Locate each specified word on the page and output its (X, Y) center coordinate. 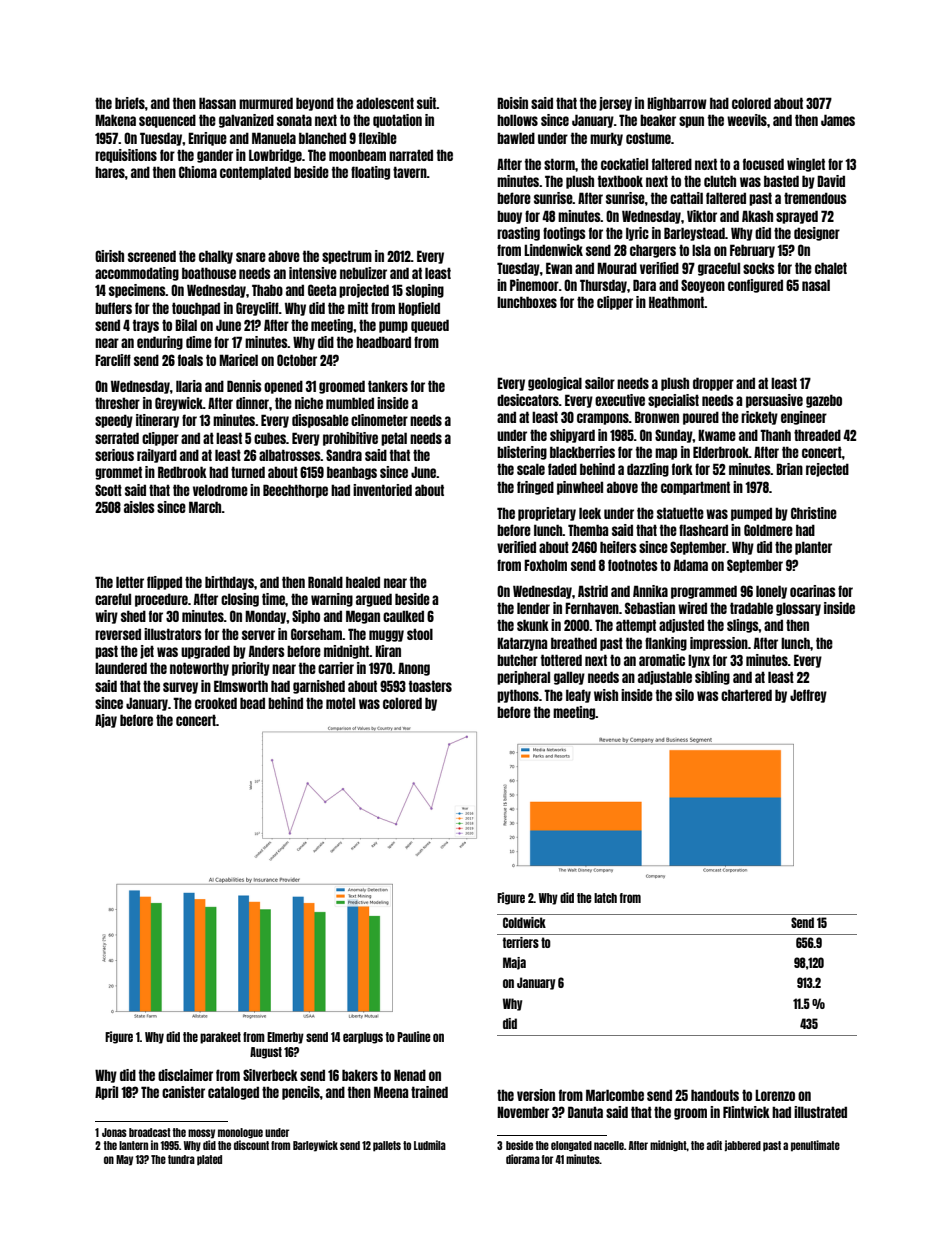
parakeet (220, 1038)
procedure (161, 600)
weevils (747, 120)
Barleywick (315, 1146)
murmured (266, 103)
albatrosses (290, 455)
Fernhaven (592, 608)
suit (426, 103)
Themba (588, 530)
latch (605, 898)
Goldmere (768, 530)
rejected (827, 470)
